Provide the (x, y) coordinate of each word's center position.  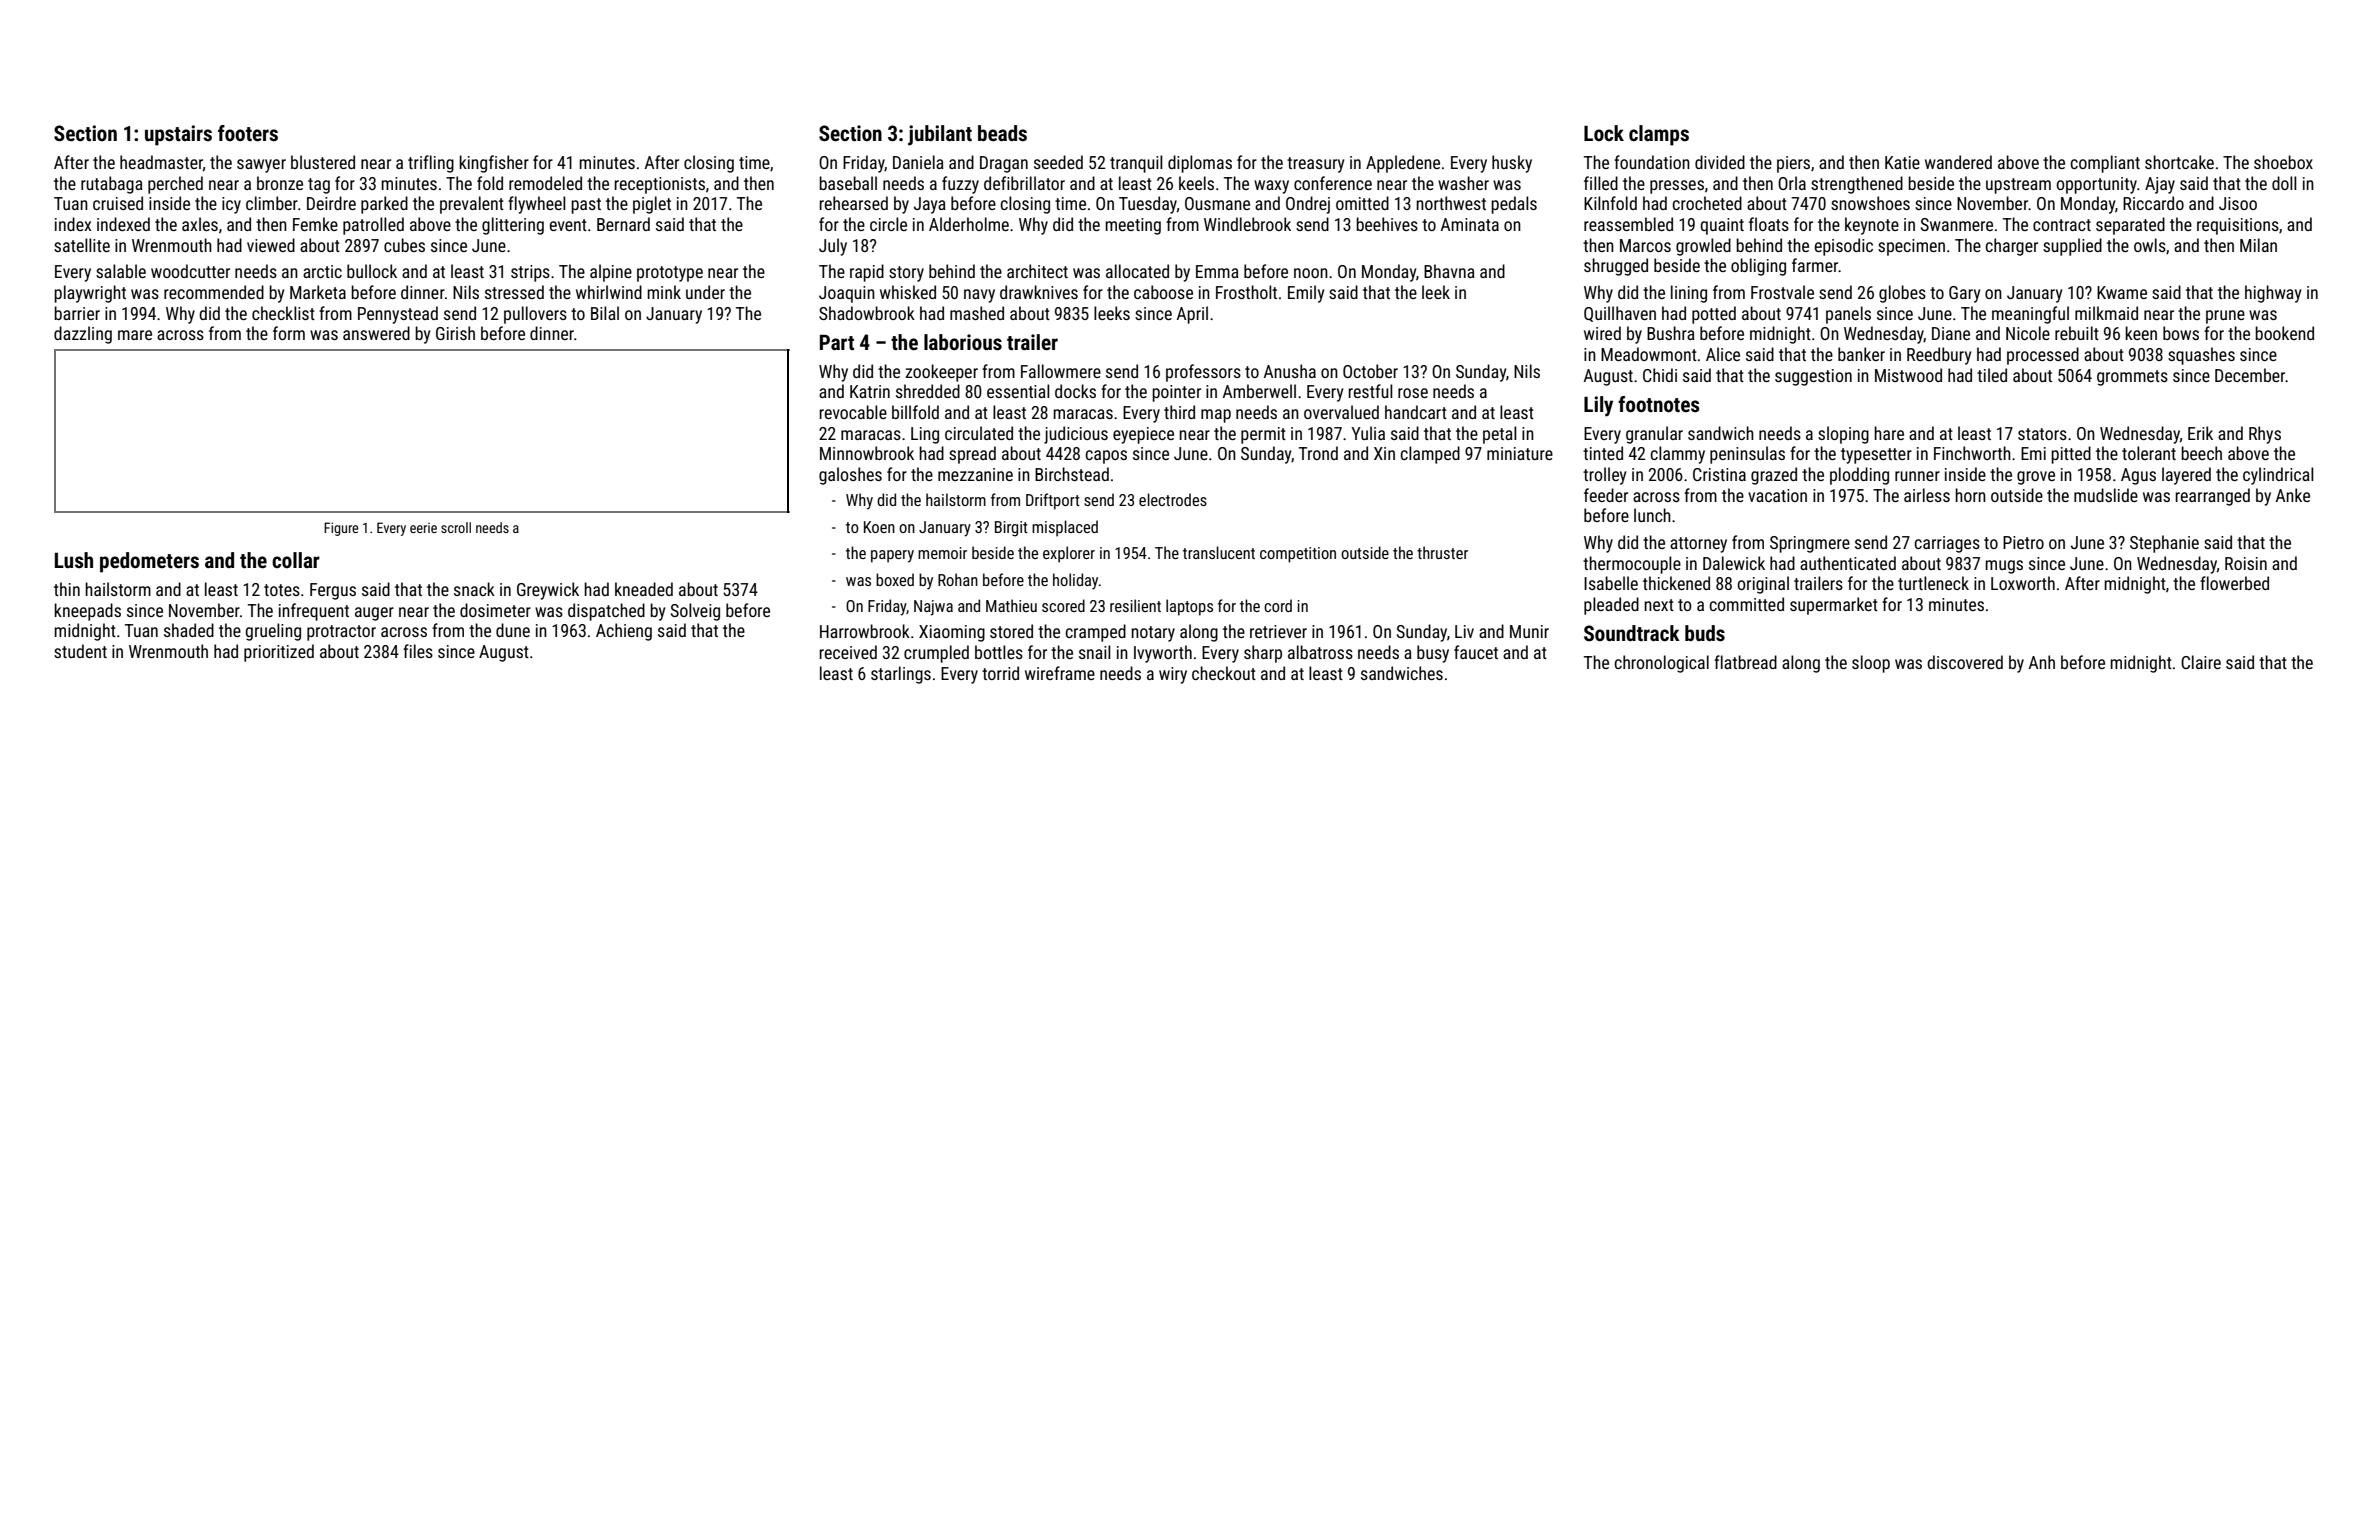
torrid (1000, 673)
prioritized (279, 653)
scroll (456, 527)
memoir (942, 553)
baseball (848, 183)
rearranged (2212, 497)
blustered (323, 162)
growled (1703, 247)
